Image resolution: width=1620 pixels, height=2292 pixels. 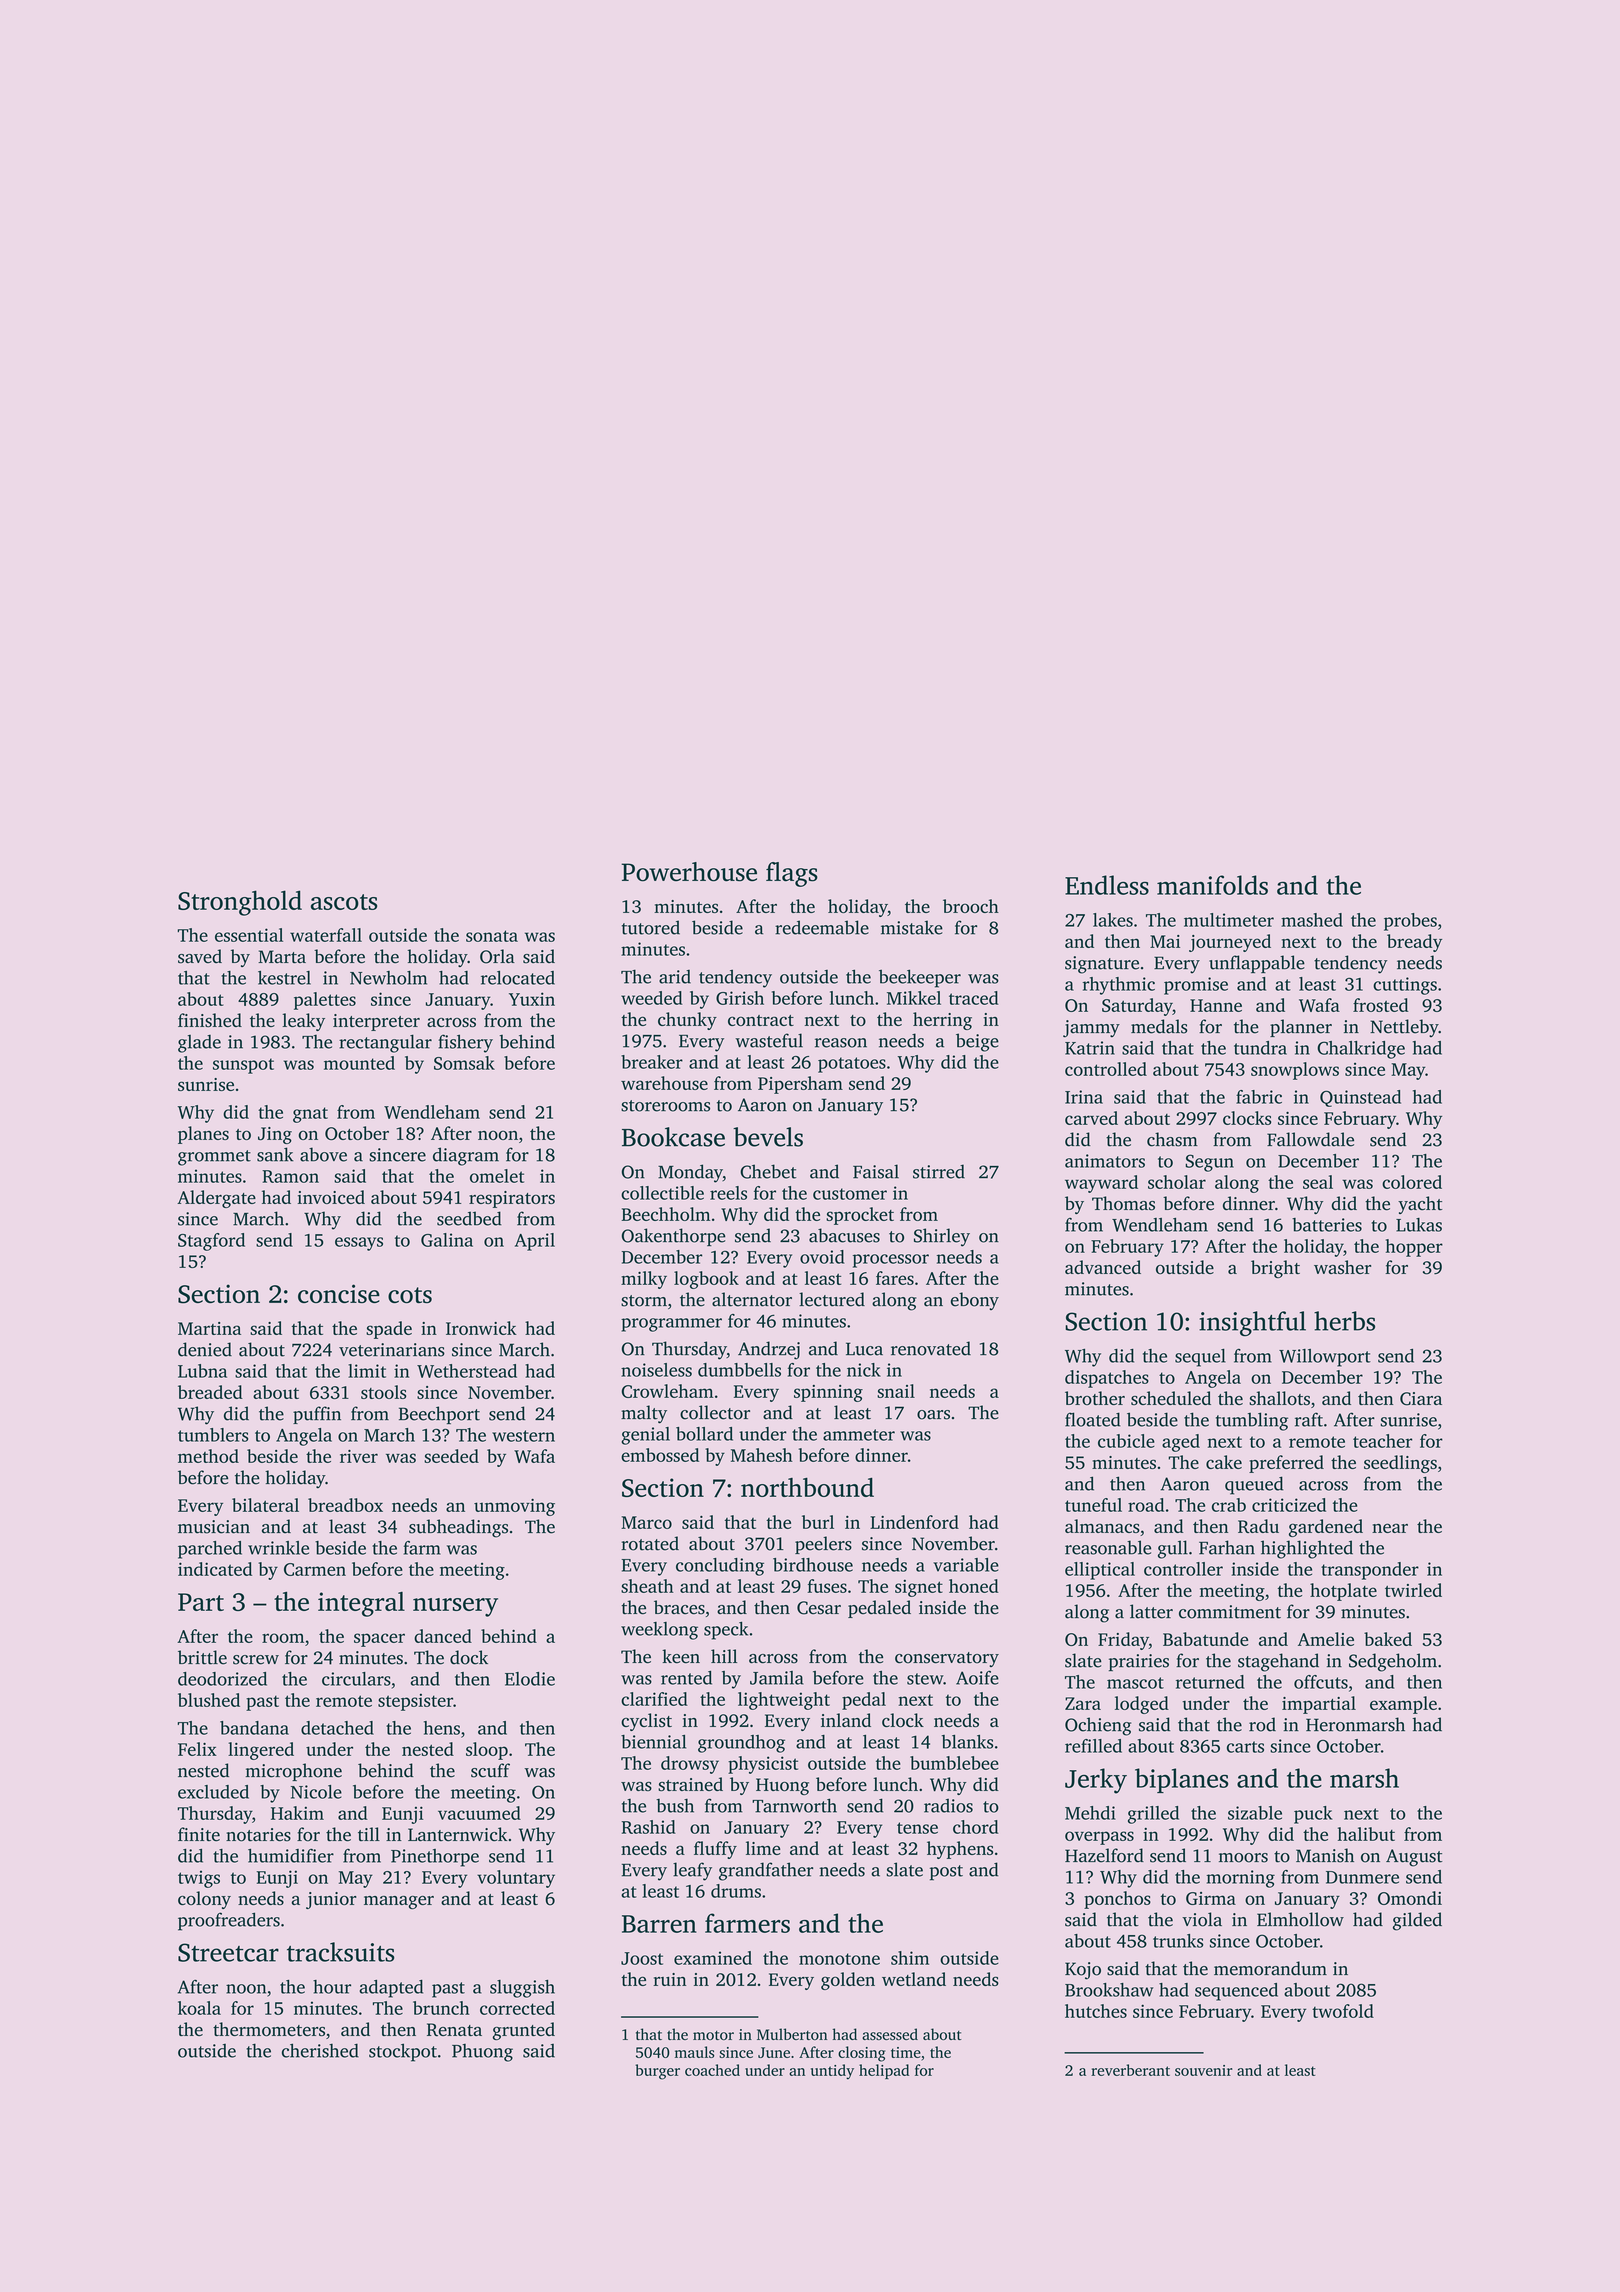 I want to click on drums, so click(x=736, y=1891).
